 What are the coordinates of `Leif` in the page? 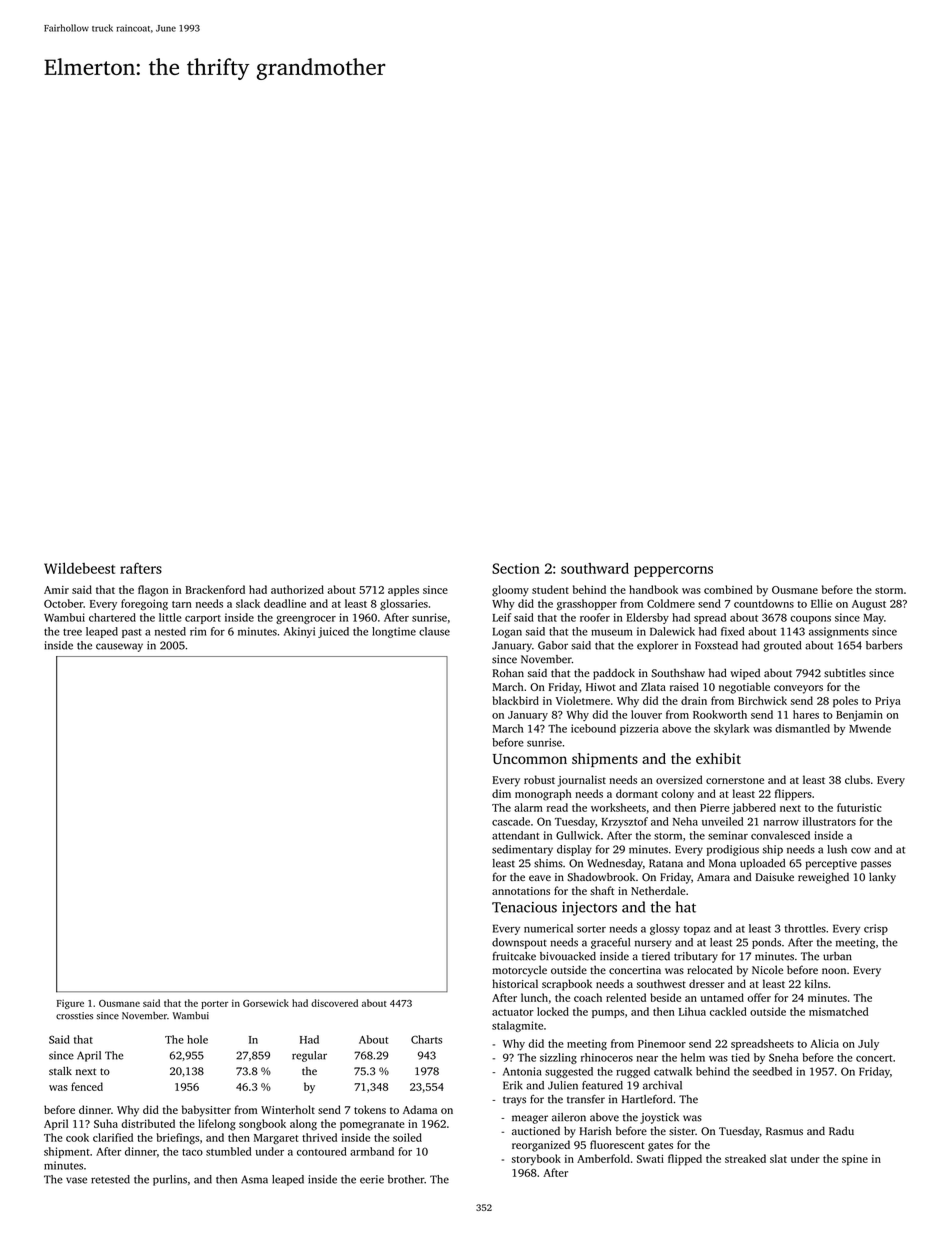 It's located at (501, 617).
